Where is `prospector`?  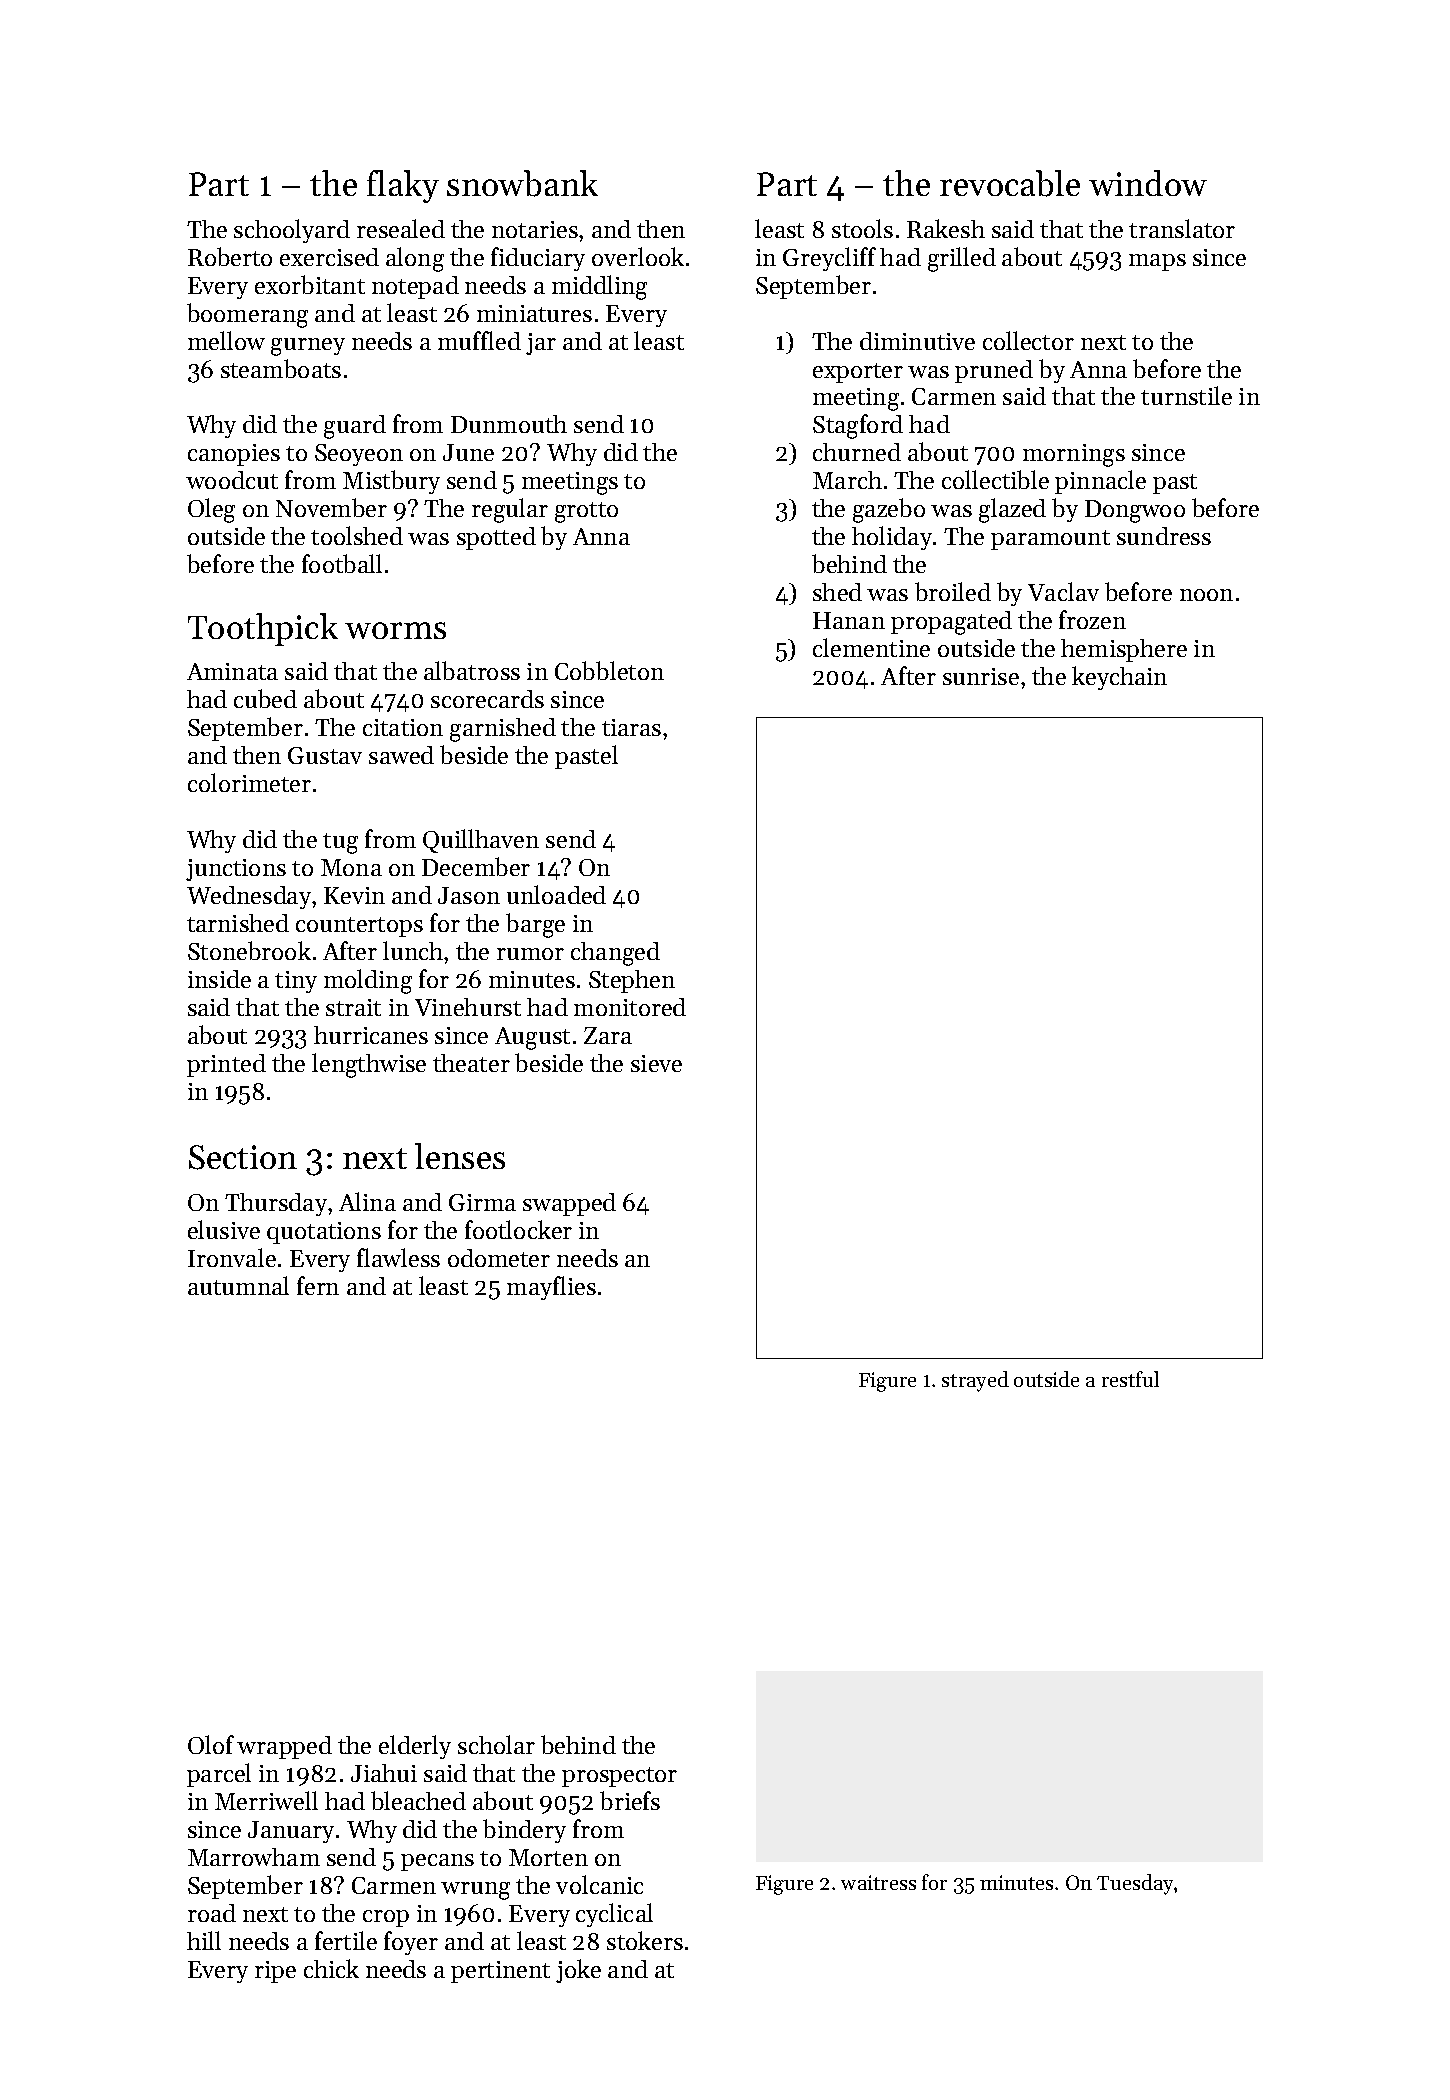 prospector is located at coordinates (619, 1777).
